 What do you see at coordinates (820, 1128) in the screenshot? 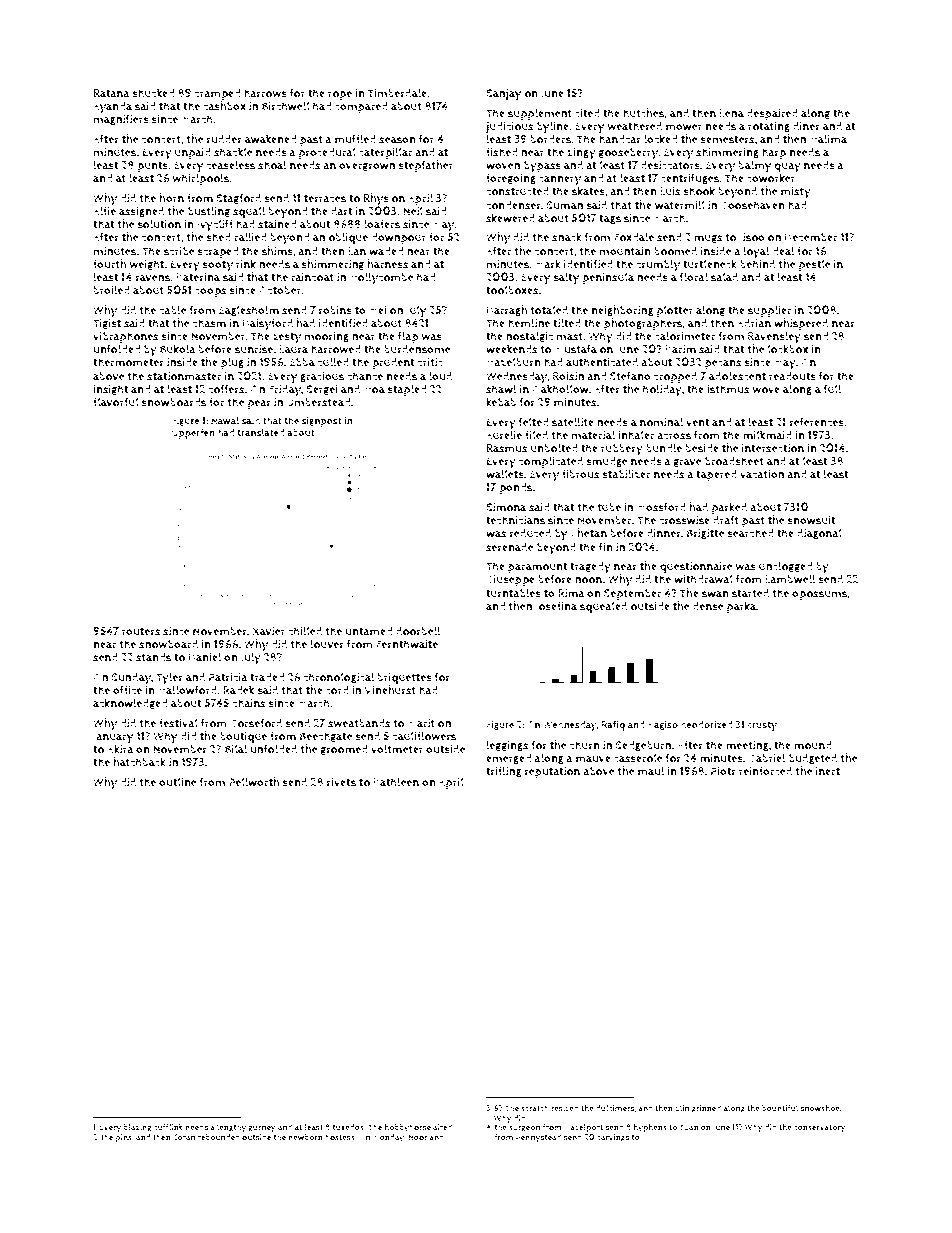
I see `conservatory` at bounding box center [820, 1128].
